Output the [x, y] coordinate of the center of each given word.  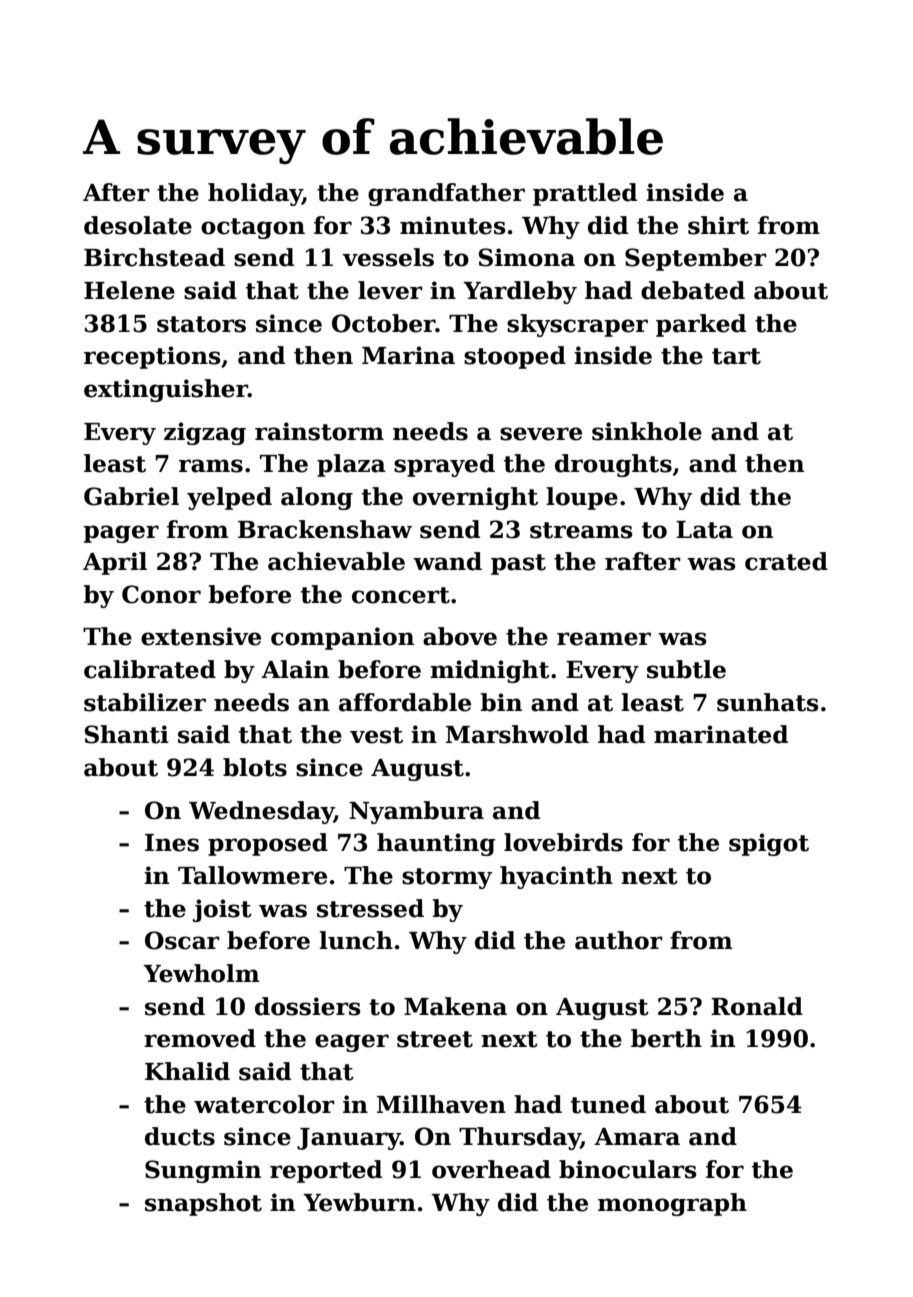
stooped [515, 357]
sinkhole [647, 431]
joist [222, 910]
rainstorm [319, 431]
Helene [129, 290]
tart [736, 356]
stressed [370, 908]
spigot [769, 844]
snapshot [203, 1204]
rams [211, 466]
